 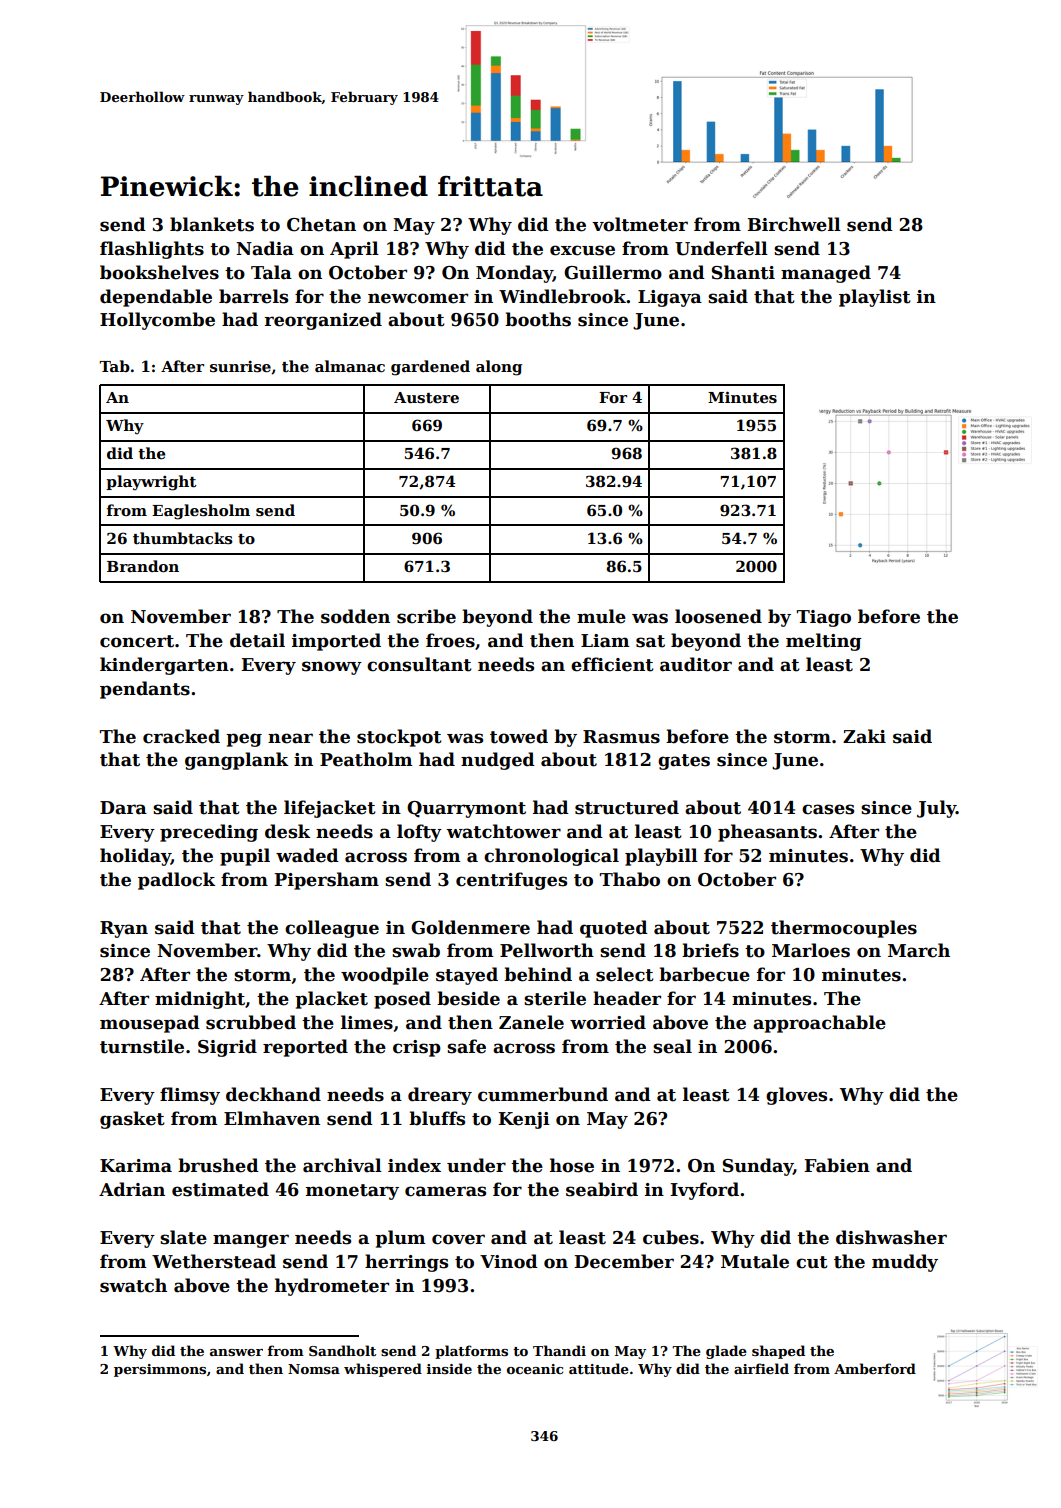 What do you see at coordinates (844, 929) in the image?
I see `thermocouples` at bounding box center [844, 929].
